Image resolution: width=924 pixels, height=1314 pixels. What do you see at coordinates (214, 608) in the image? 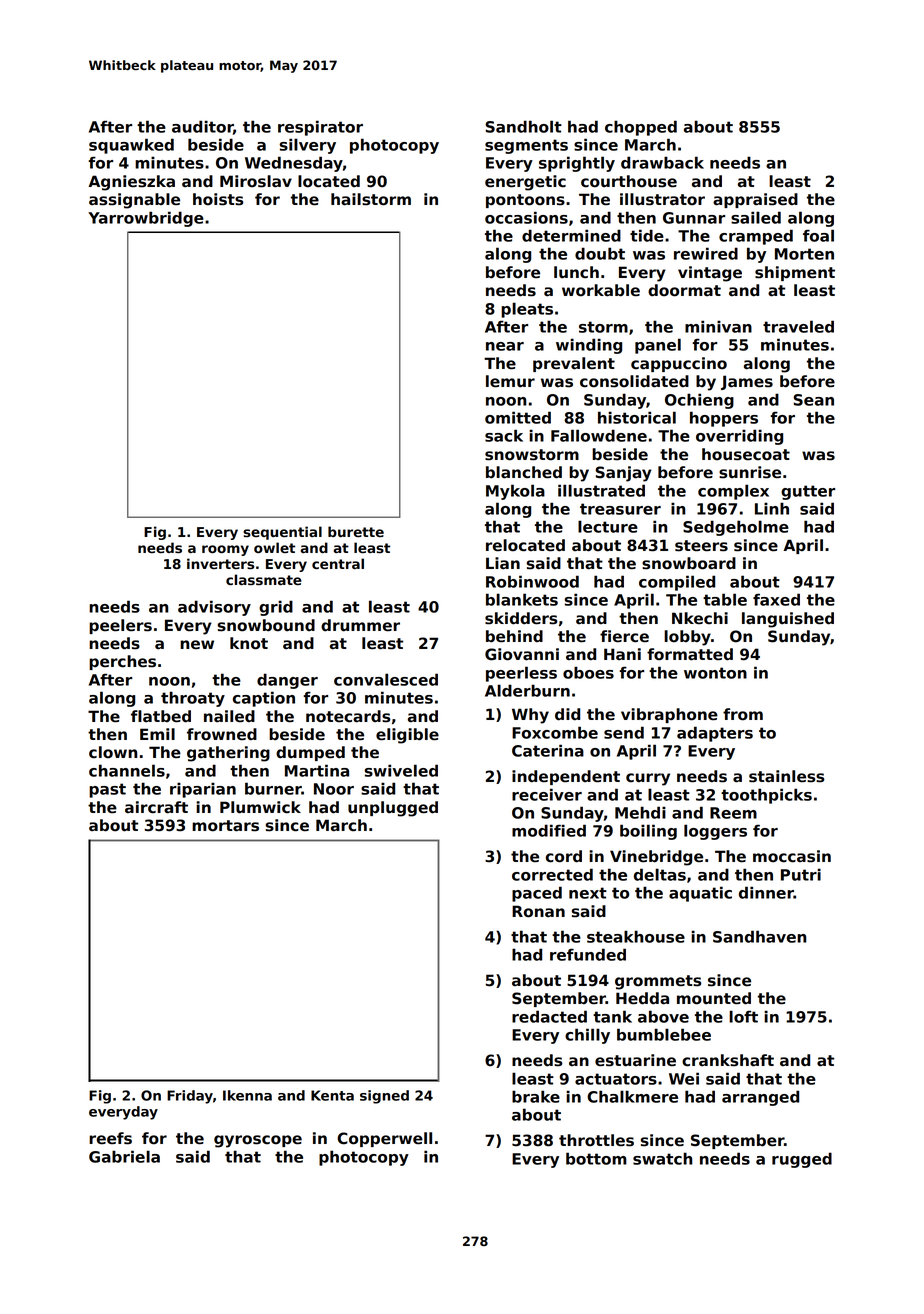
I see `advisory` at bounding box center [214, 608].
